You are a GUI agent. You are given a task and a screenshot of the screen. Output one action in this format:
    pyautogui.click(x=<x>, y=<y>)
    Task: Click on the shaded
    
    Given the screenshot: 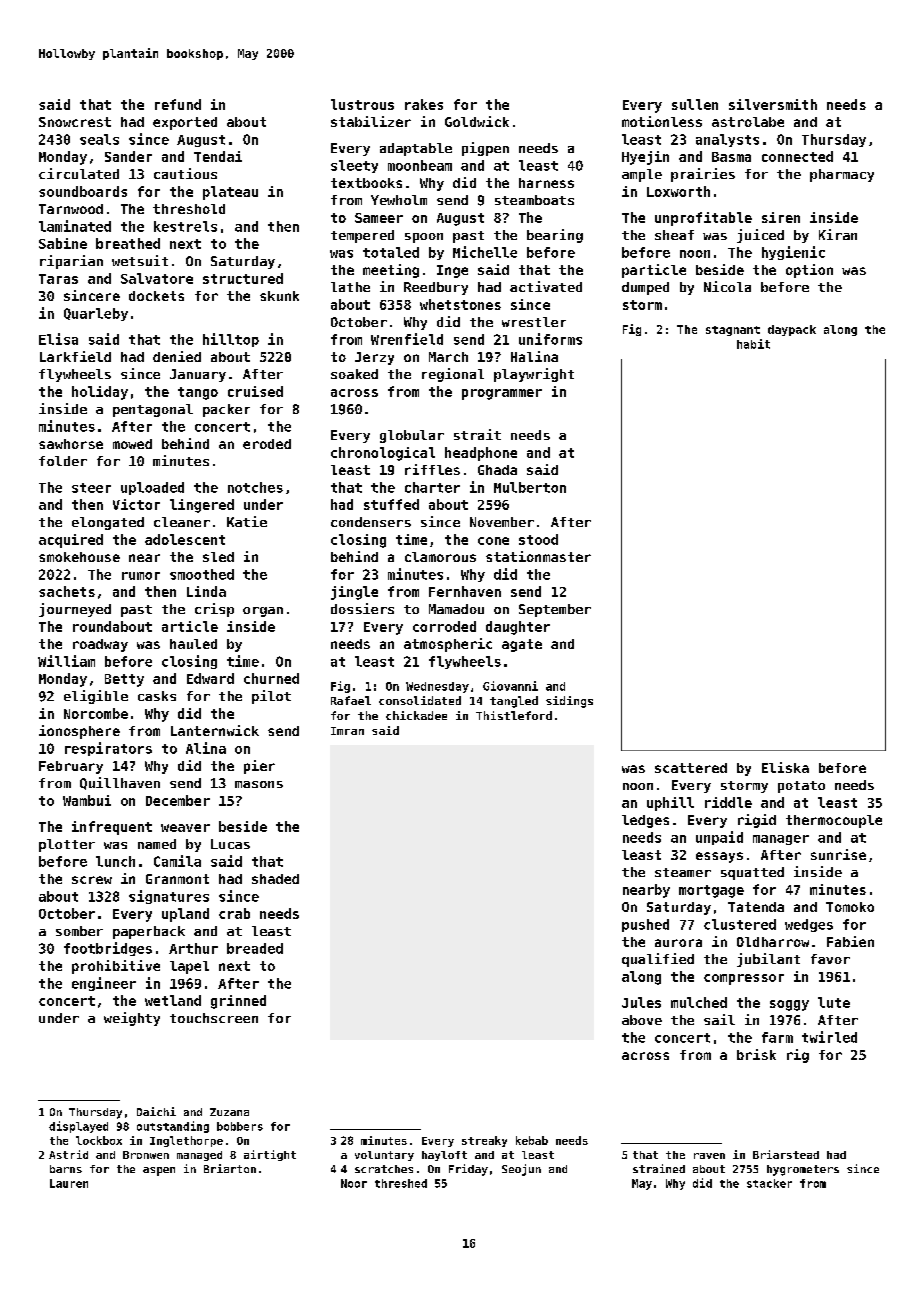 What is the action you would take?
    pyautogui.click(x=275, y=879)
